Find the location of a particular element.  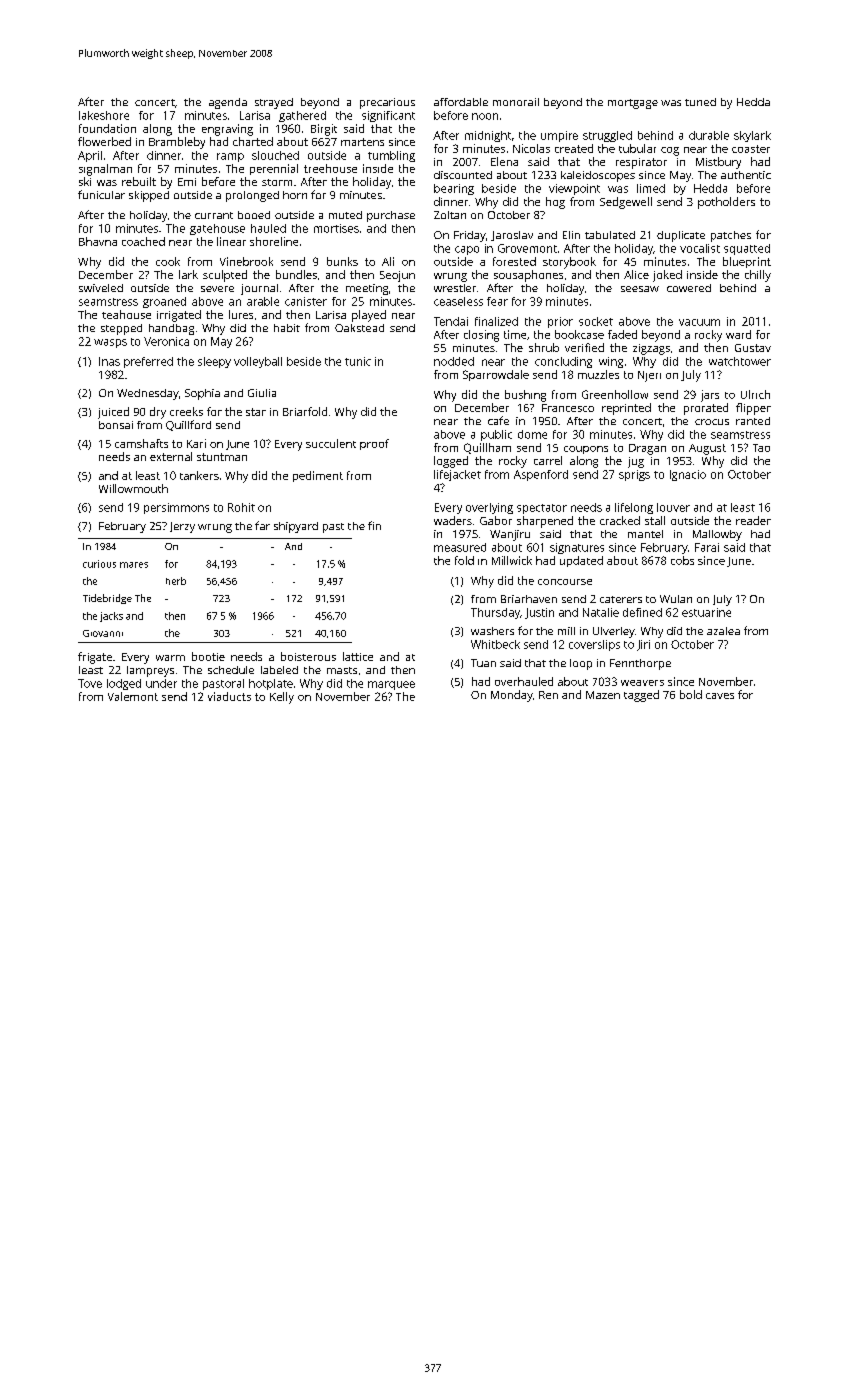

tuned is located at coordinates (700, 102).
